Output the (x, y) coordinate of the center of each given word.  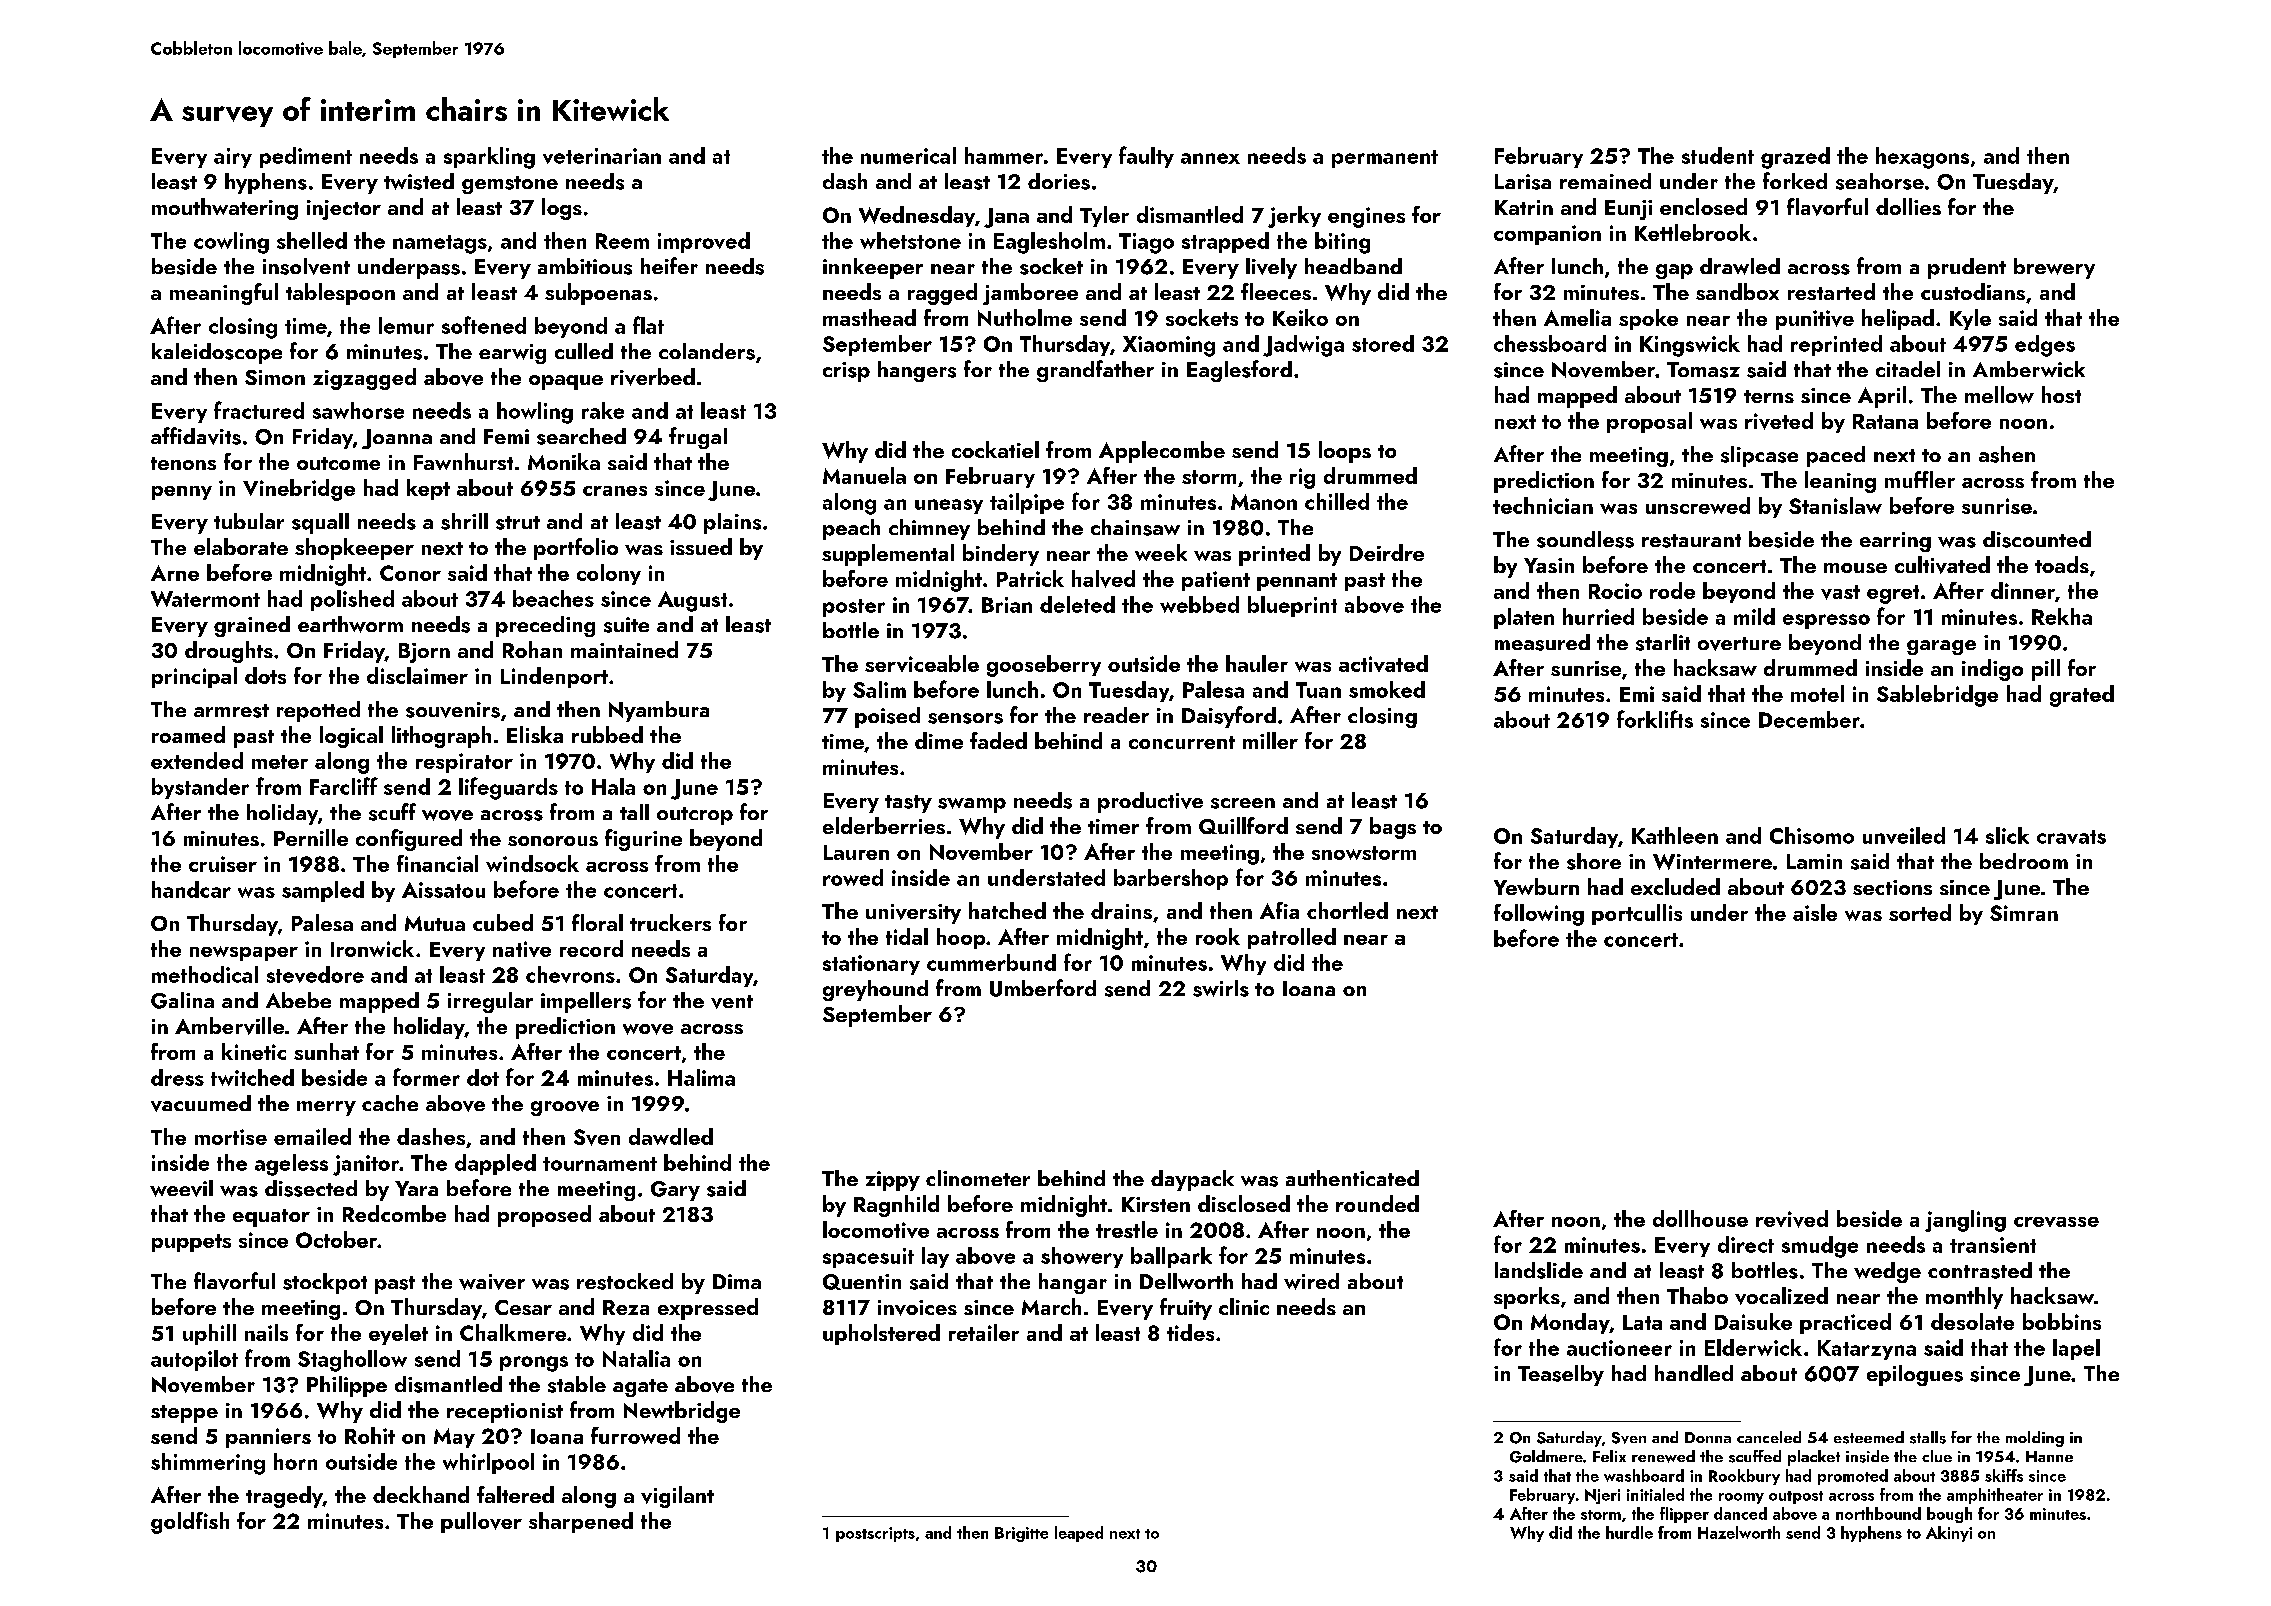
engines (1366, 217)
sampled (323, 891)
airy (233, 158)
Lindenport (554, 677)
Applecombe (1162, 452)
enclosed (1703, 206)
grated (2082, 696)
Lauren (856, 852)
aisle (1815, 912)
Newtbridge (682, 1412)
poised (887, 717)
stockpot (325, 1283)
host (2061, 394)
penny (182, 493)
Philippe (347, 1386)
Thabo (1697, 1295)
